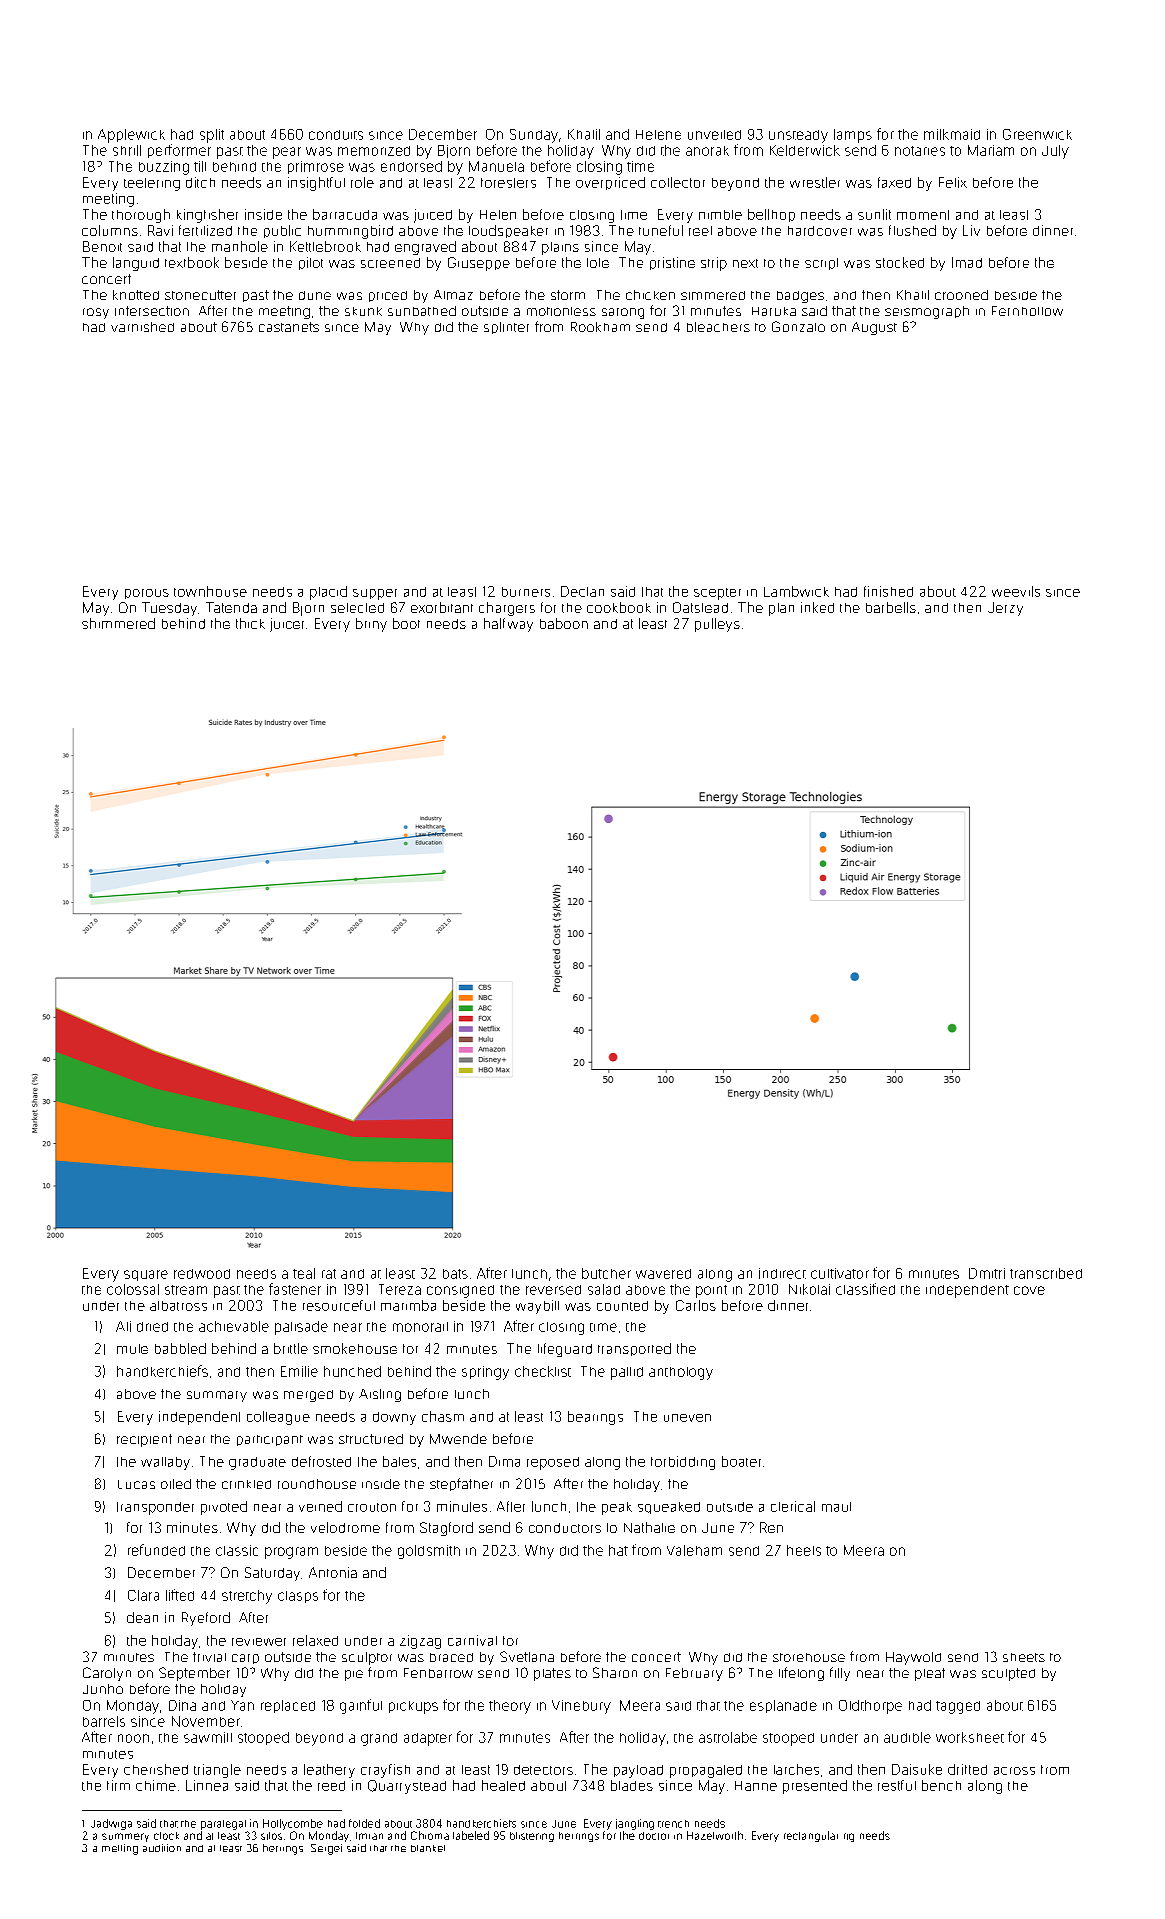 The image size is (1165, 1919). Describe the element at coordinates (287, 625) in the screenshot. I see `juicer` at that location.
